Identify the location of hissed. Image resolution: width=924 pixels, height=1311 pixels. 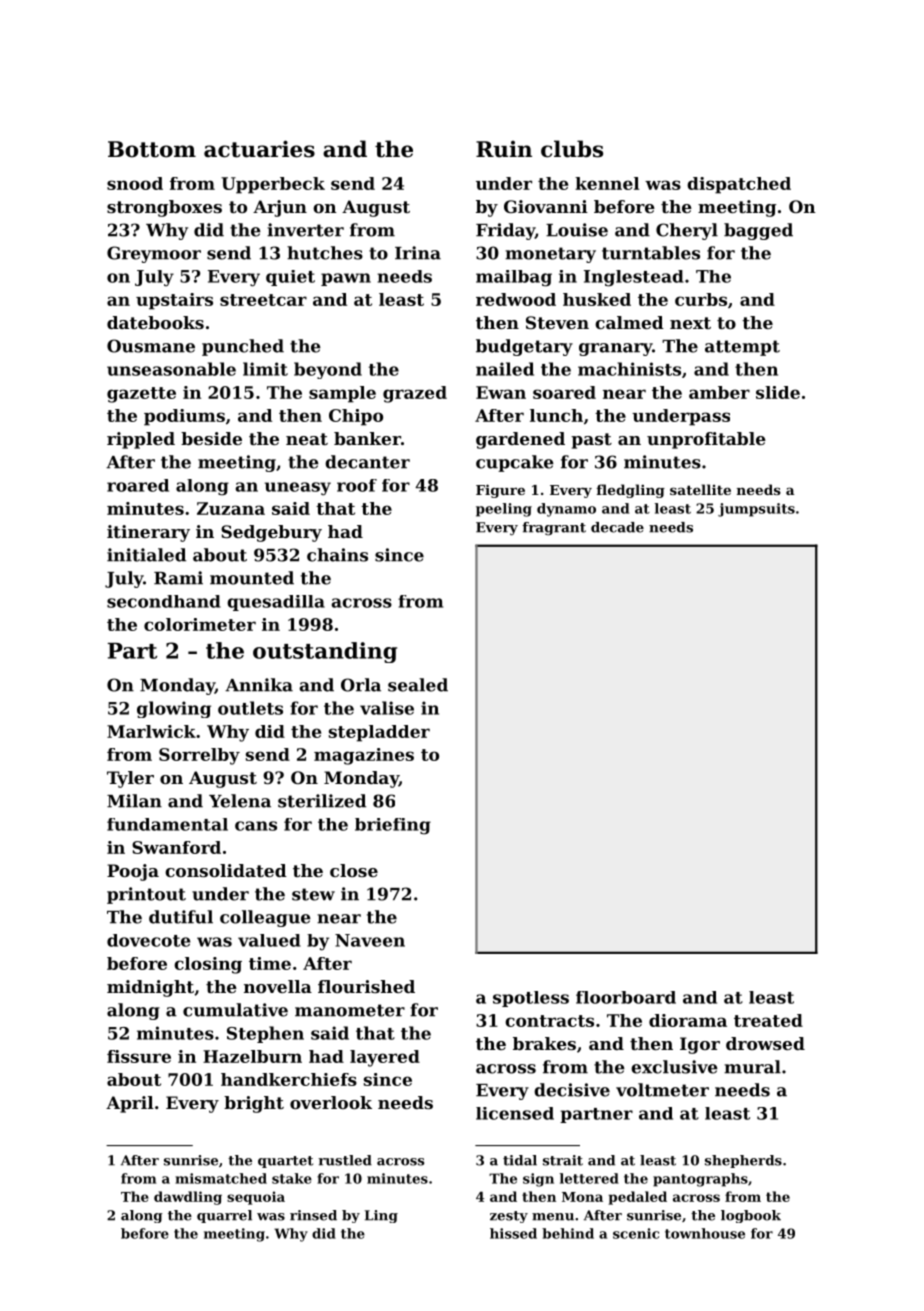
(513, 1233).
